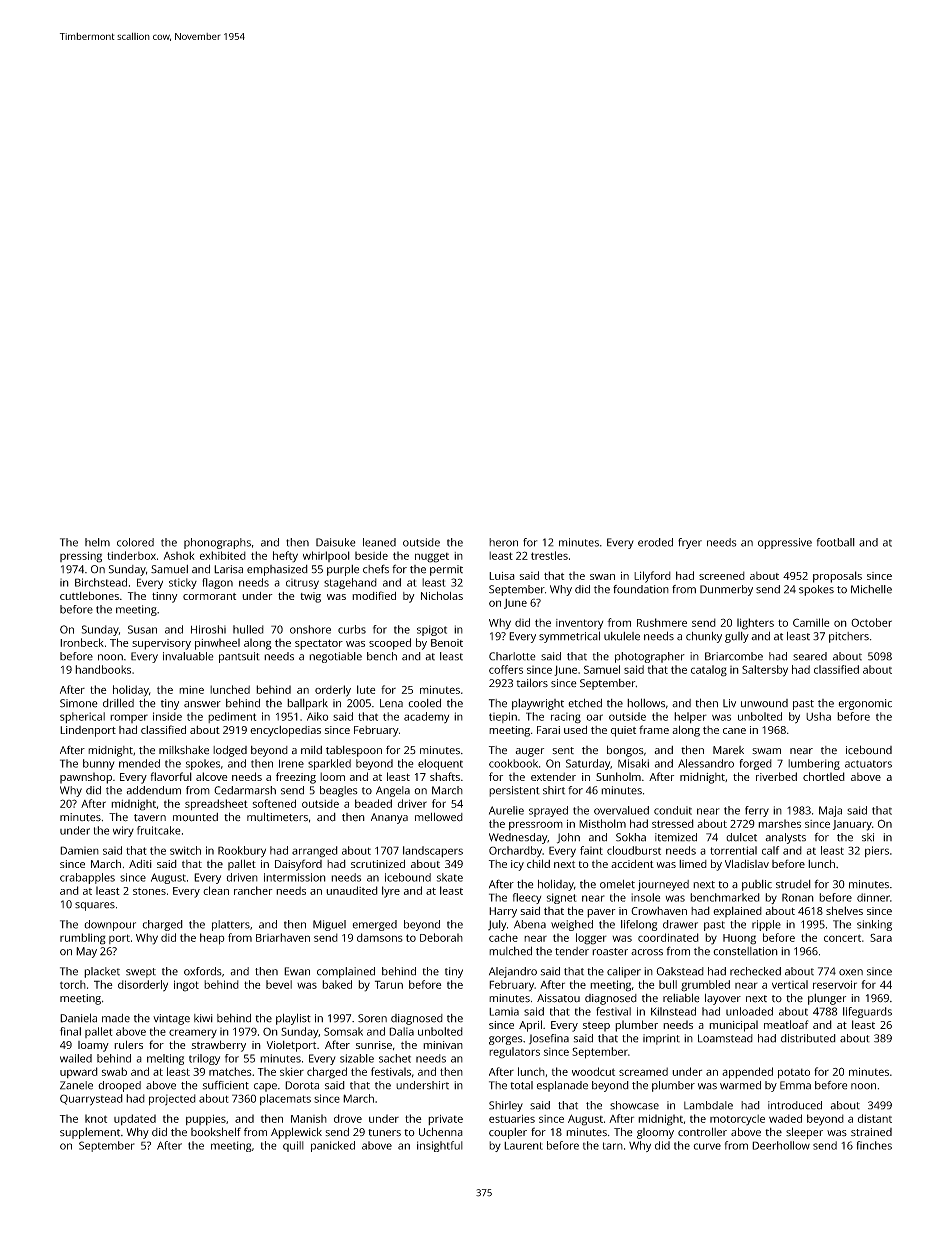  Describe the element at coordinates (836, 542) in the screenshot. I see `football` at that location.
